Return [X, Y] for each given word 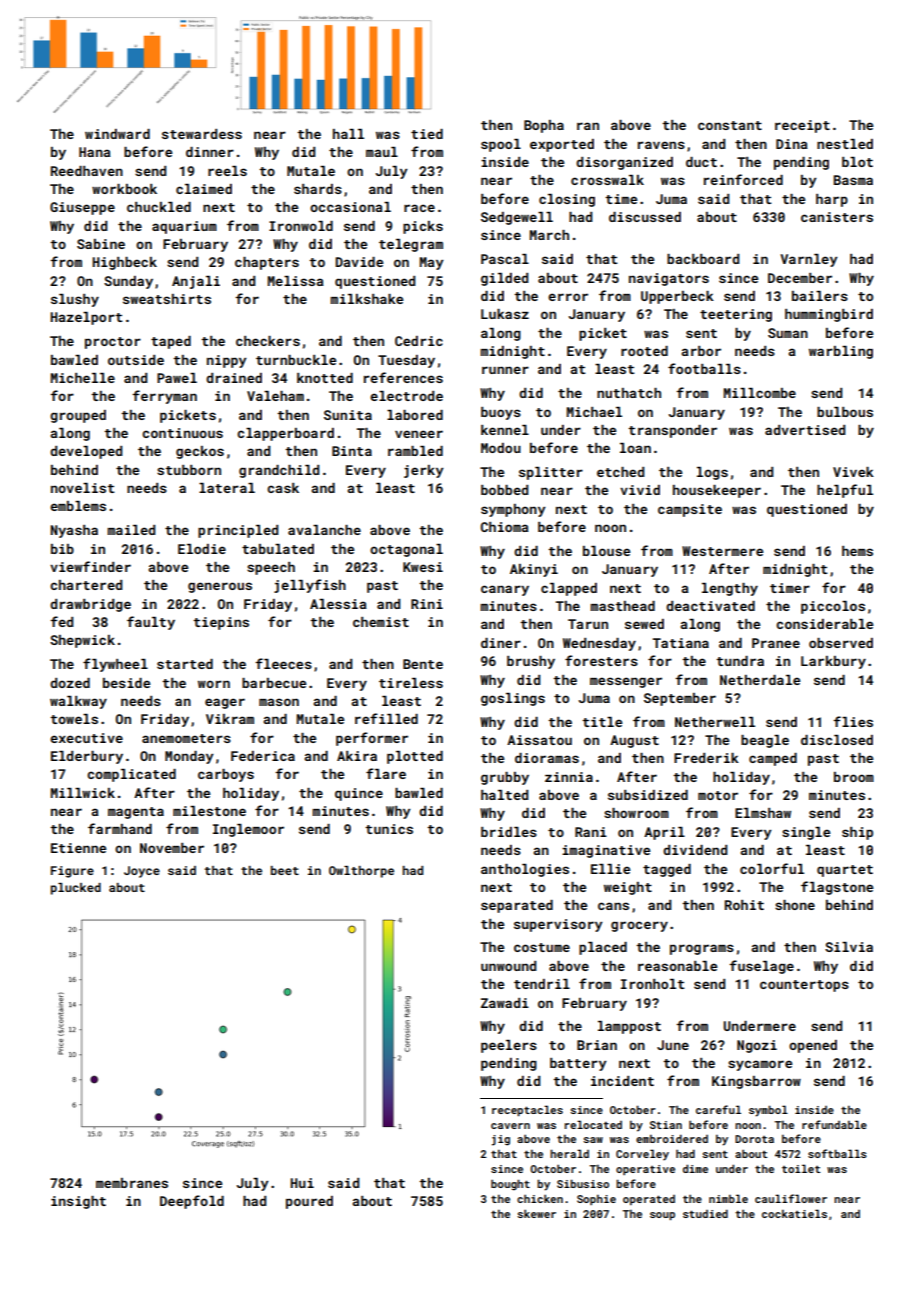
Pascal [505, 259]
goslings [513, 699]
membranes [132, 1183]
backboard [703, 259]
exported [562, 145]
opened [813, 1046]
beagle [765, 741]
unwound [508, 966]
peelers [509, 1046]
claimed [204, 189]
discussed [645, 217]
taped [171, 342]
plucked [76, 889]
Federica [263, 756]
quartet [845, 871]
